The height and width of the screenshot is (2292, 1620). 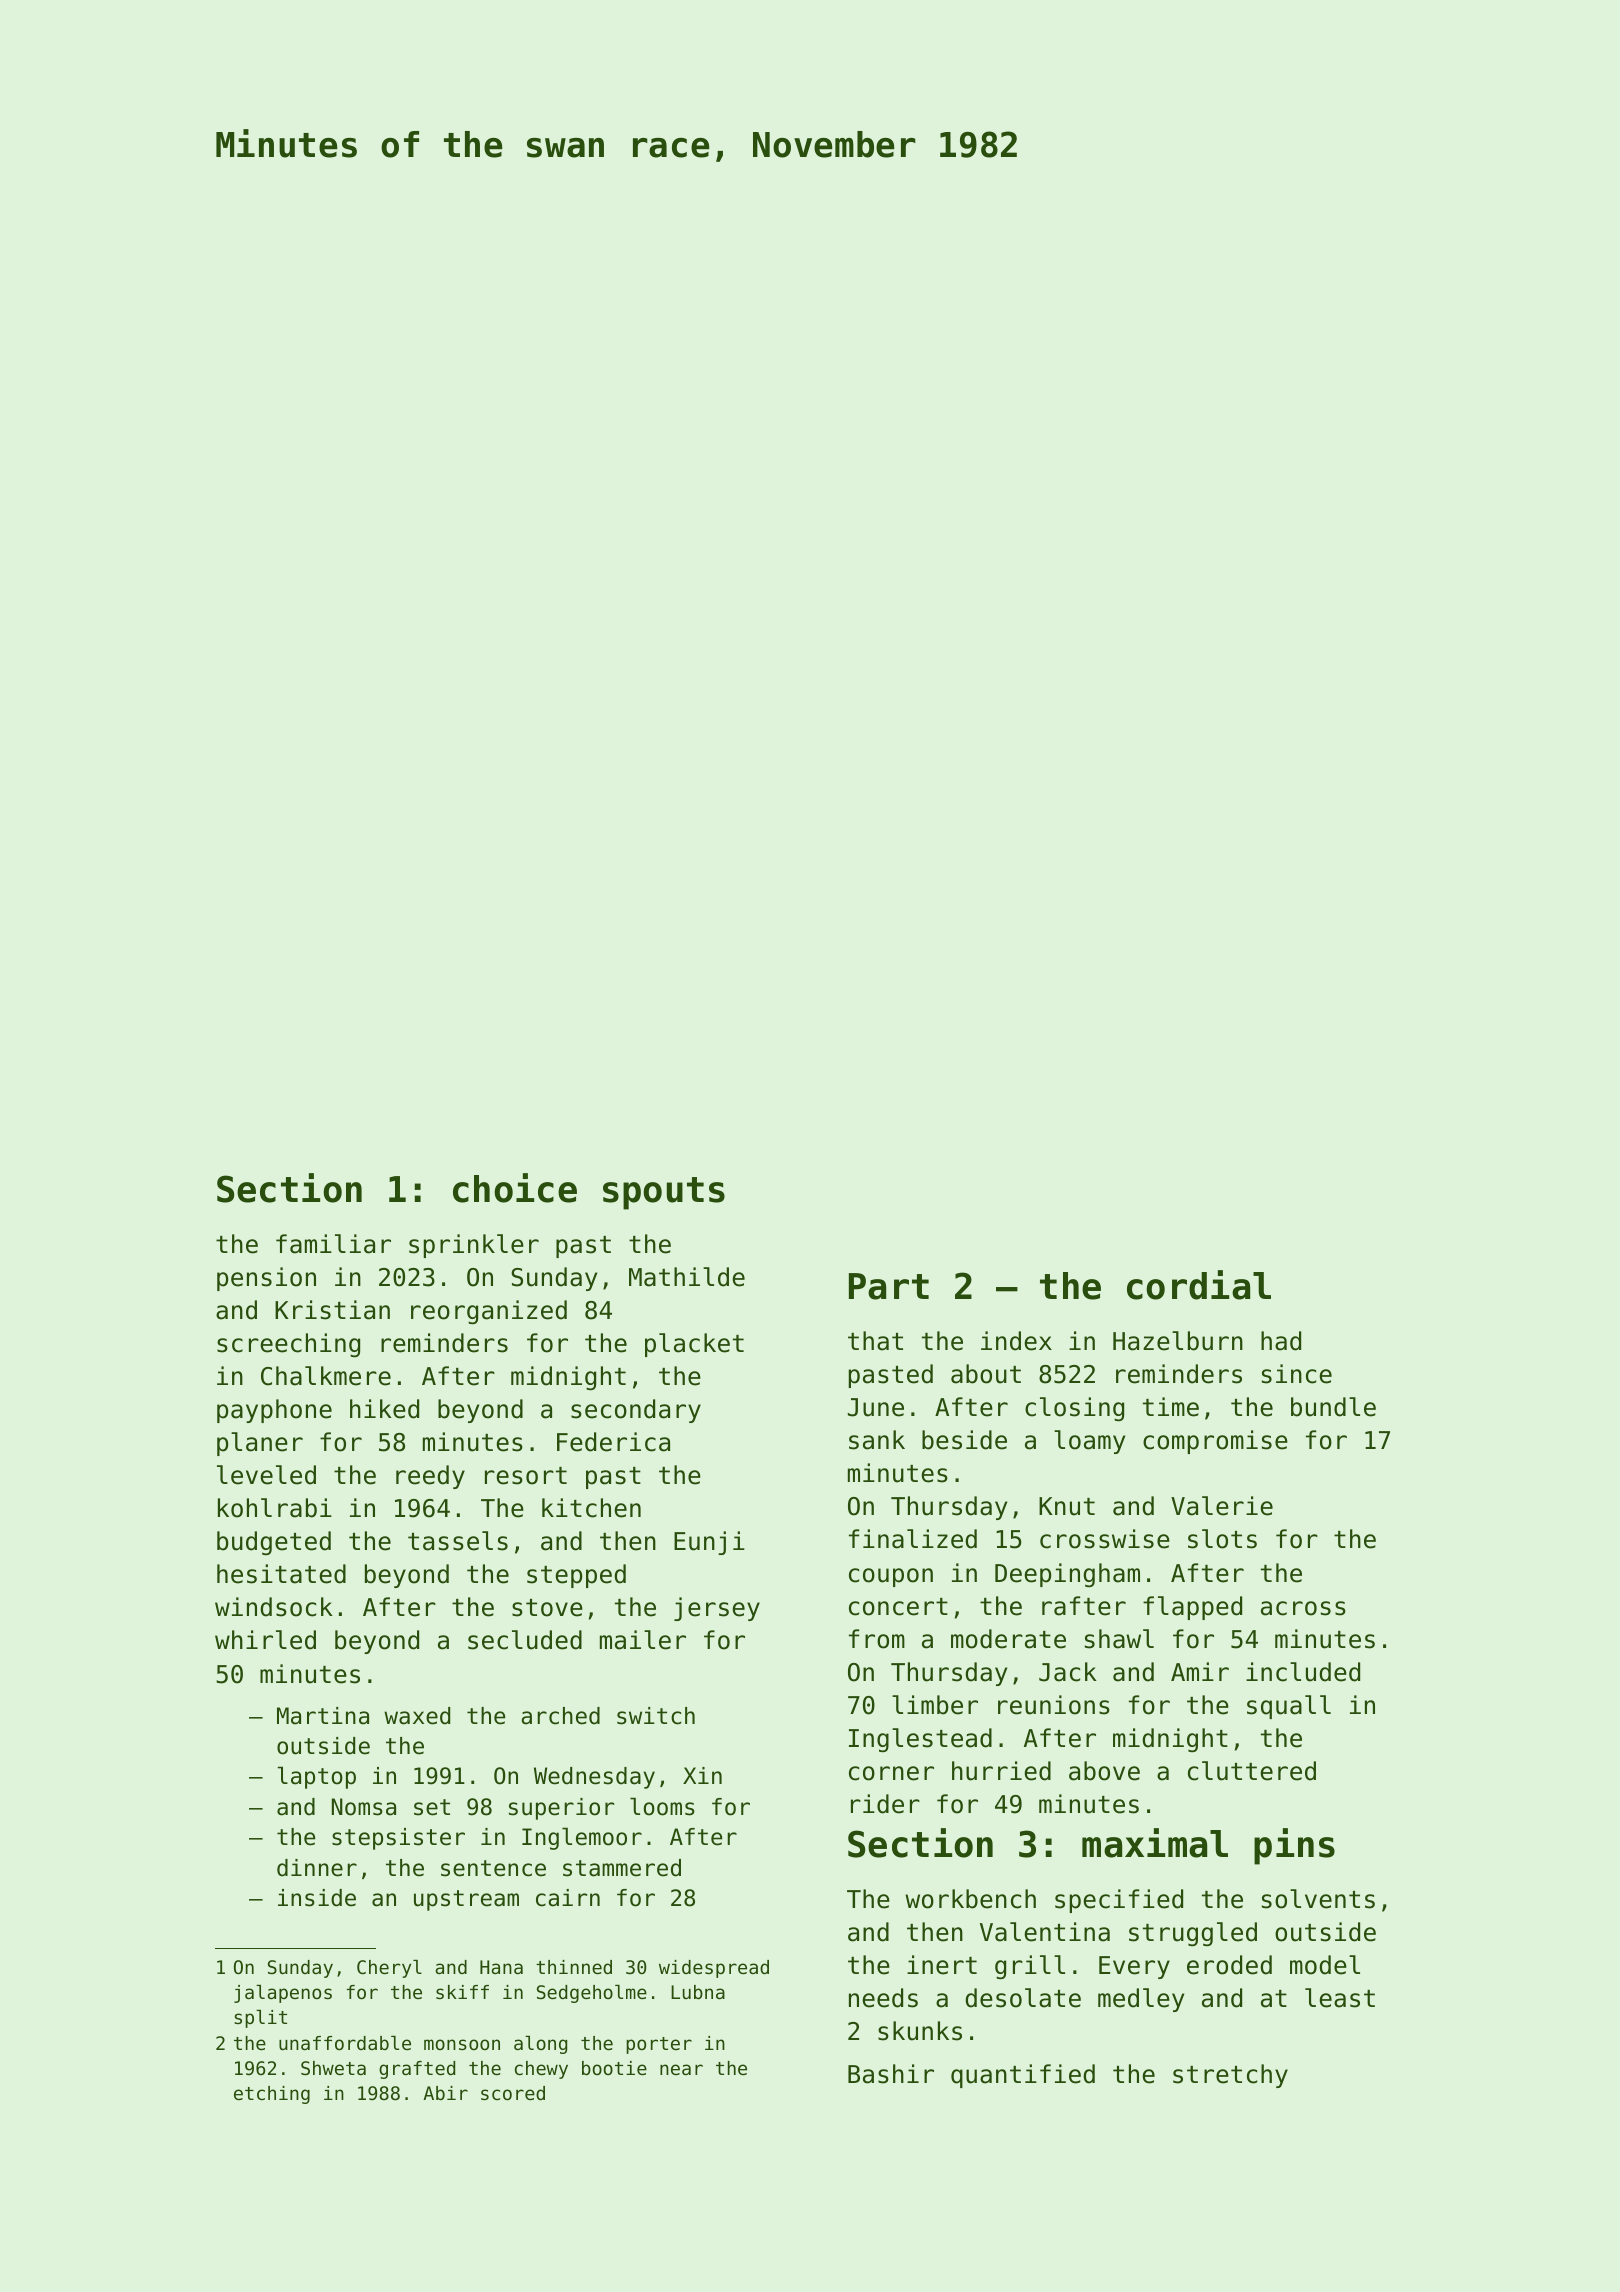 What do you see at coordinates (709, 1543) in the screenshot?
I see `Eunji` at bounding box center [709, 1543].
